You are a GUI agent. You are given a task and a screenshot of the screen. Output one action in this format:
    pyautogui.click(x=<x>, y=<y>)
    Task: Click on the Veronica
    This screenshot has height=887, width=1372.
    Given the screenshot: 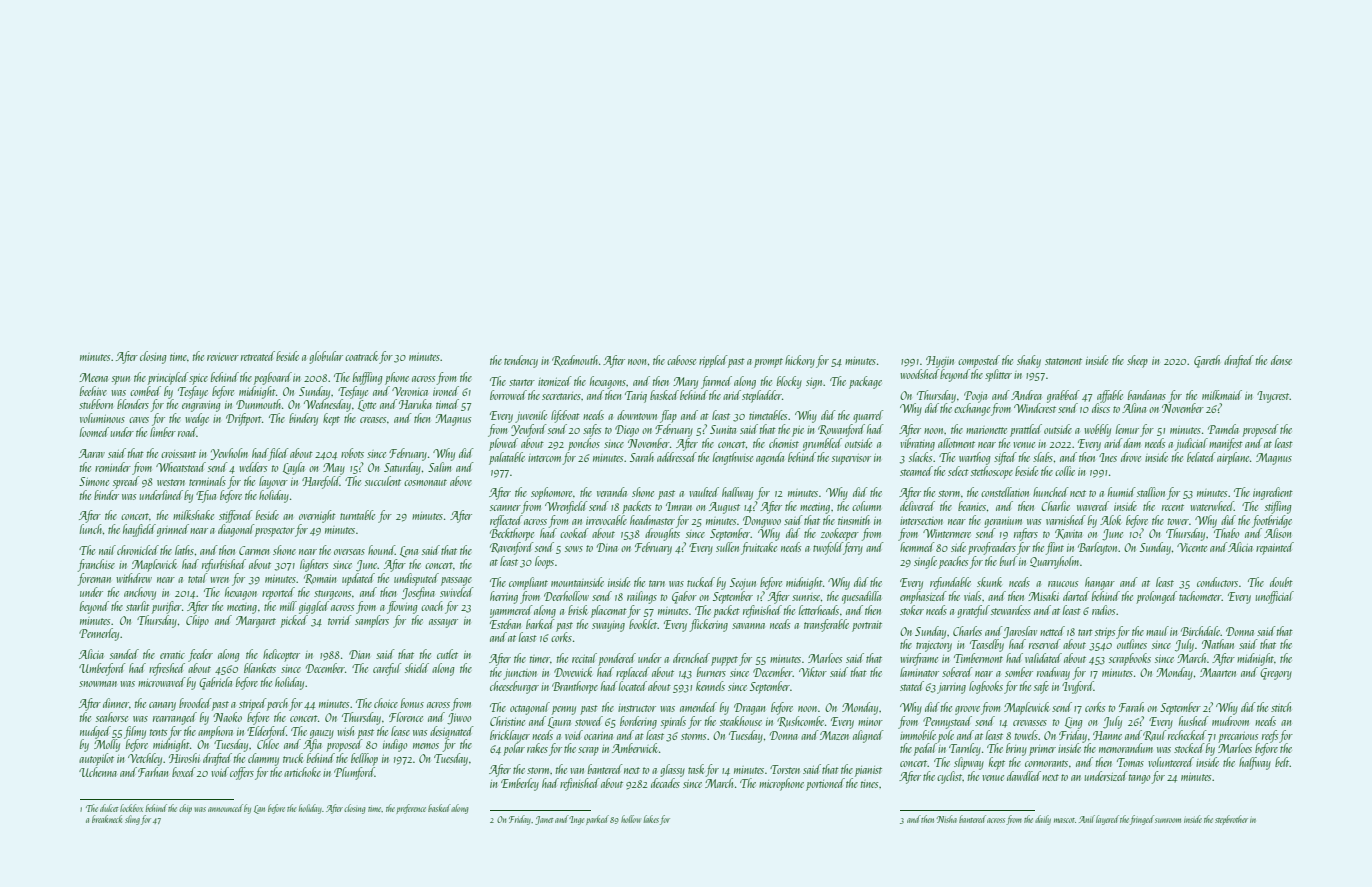 What is the action you would take?
    pyautogui.click(x=410, y=391)
